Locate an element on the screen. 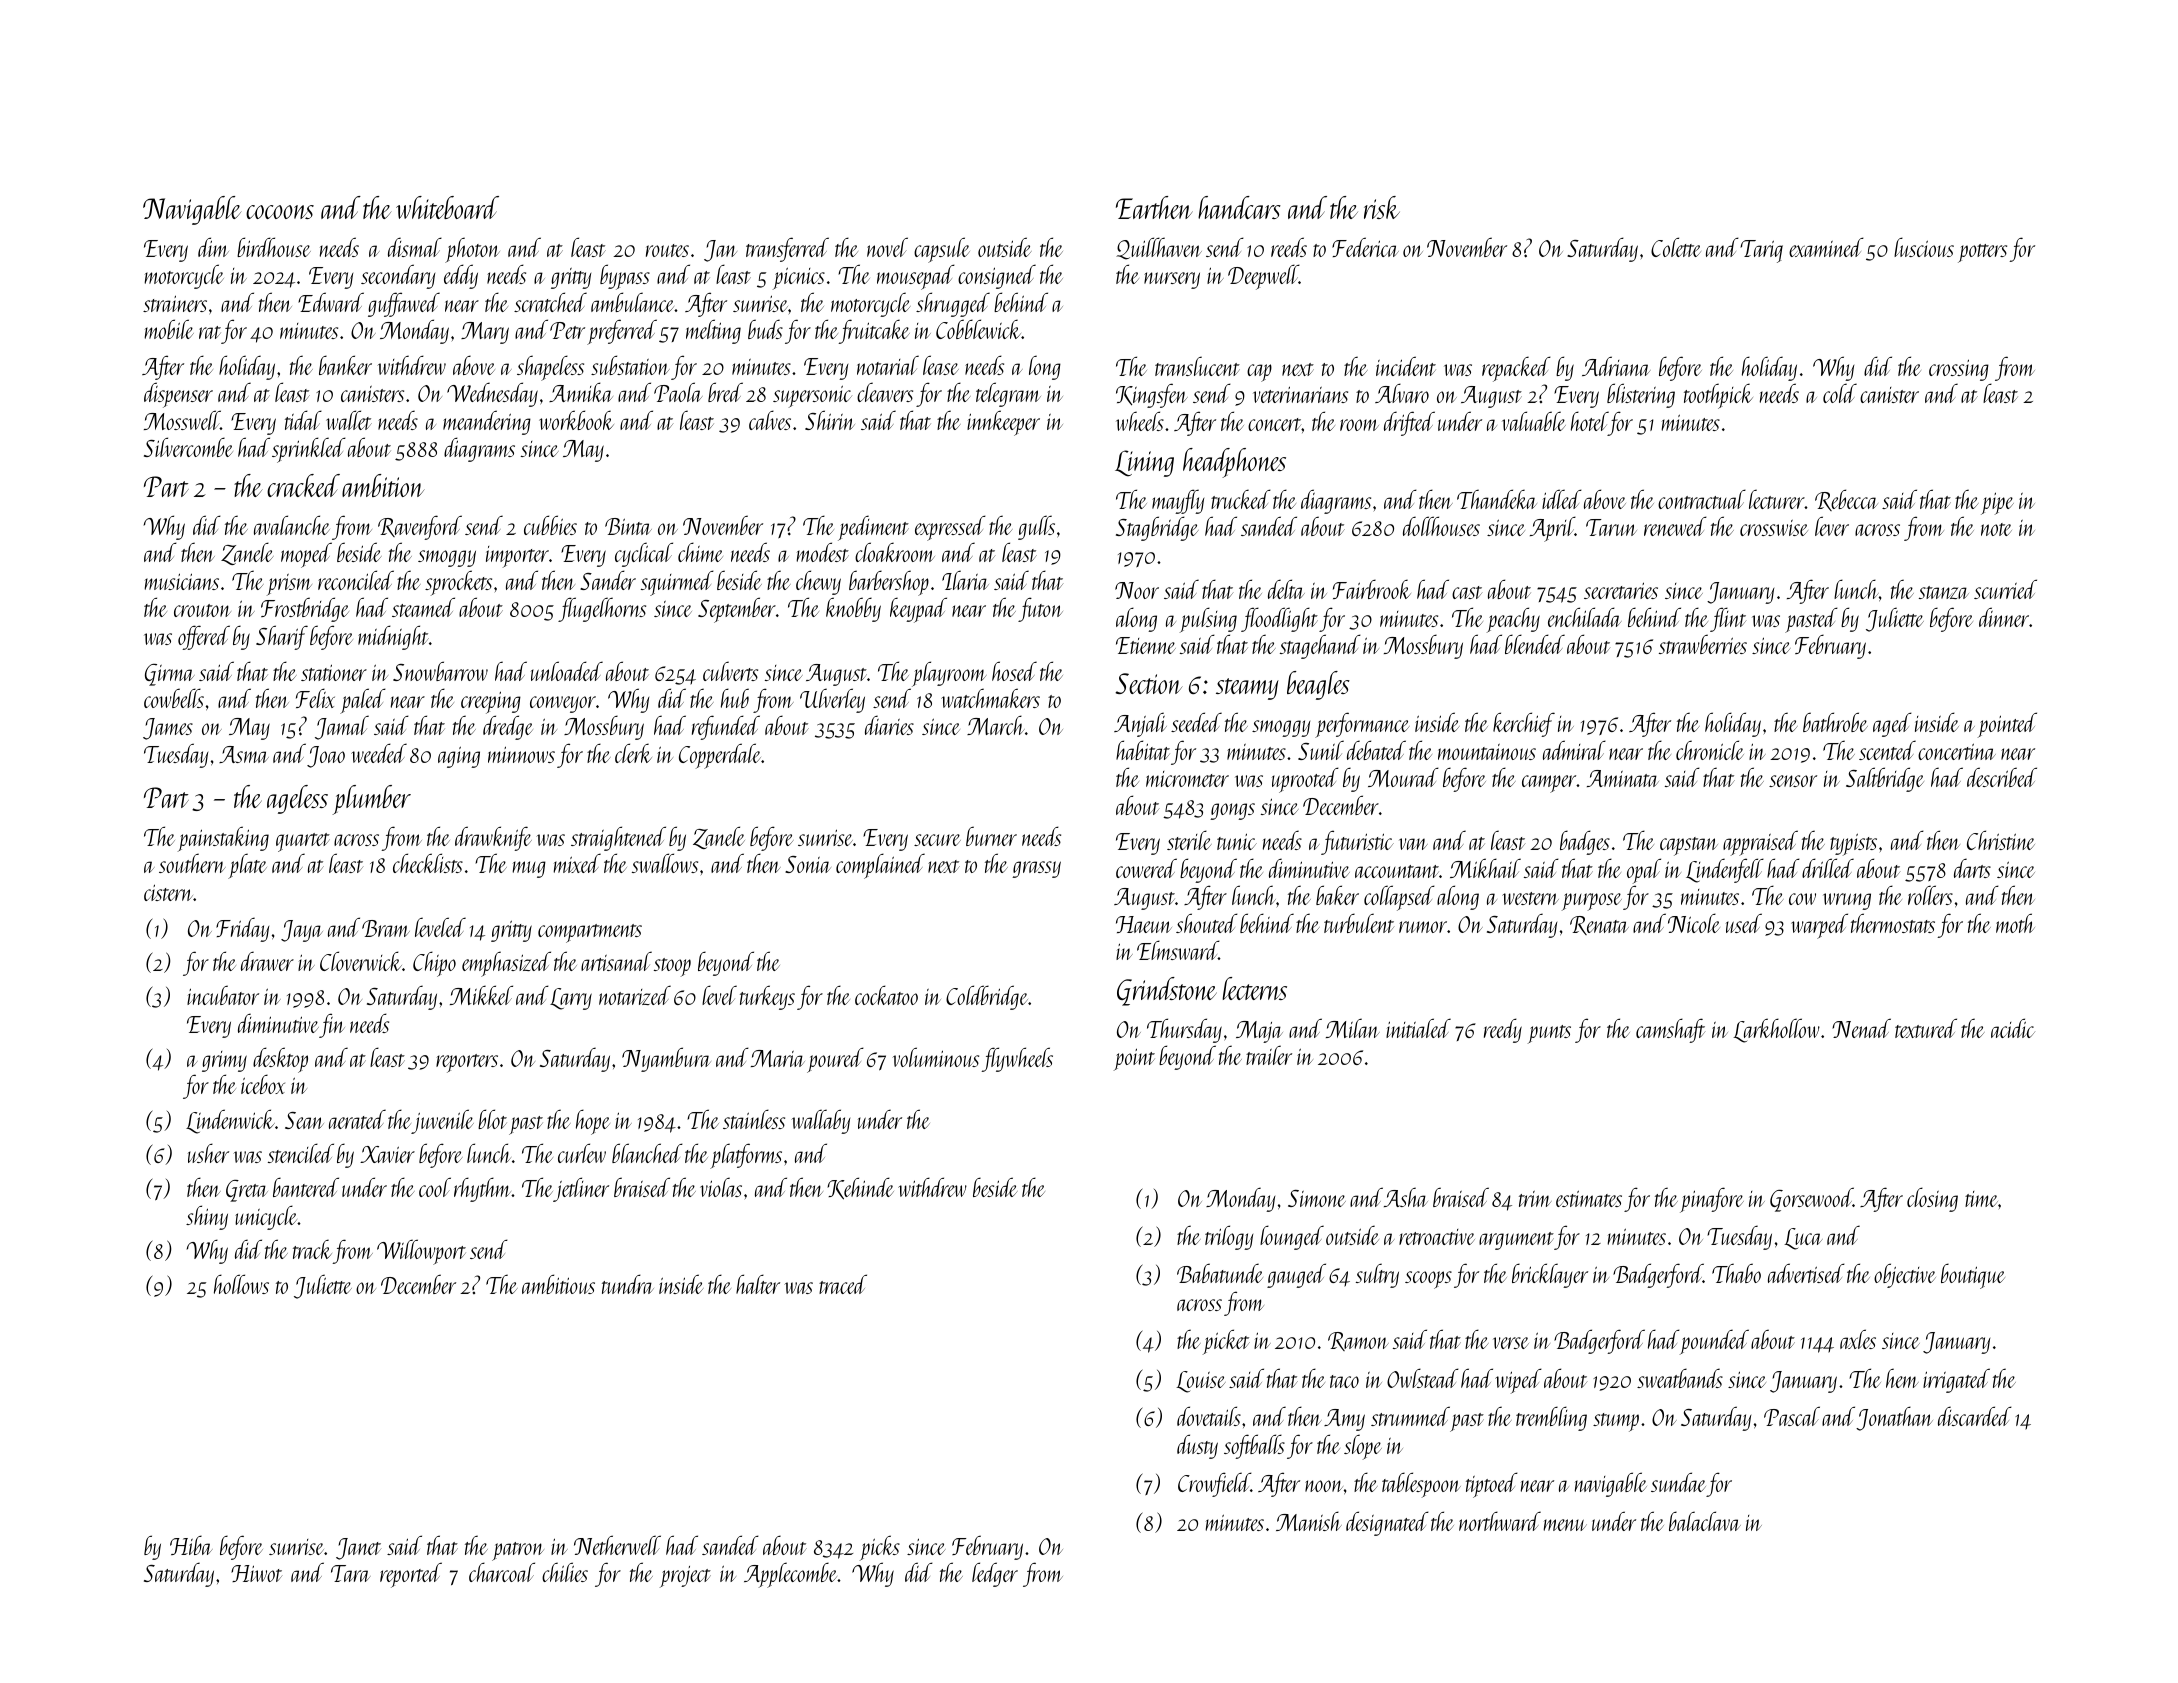 This screenshot has height=1683, width=2178. musicians is located at coordinates (181, 581).
